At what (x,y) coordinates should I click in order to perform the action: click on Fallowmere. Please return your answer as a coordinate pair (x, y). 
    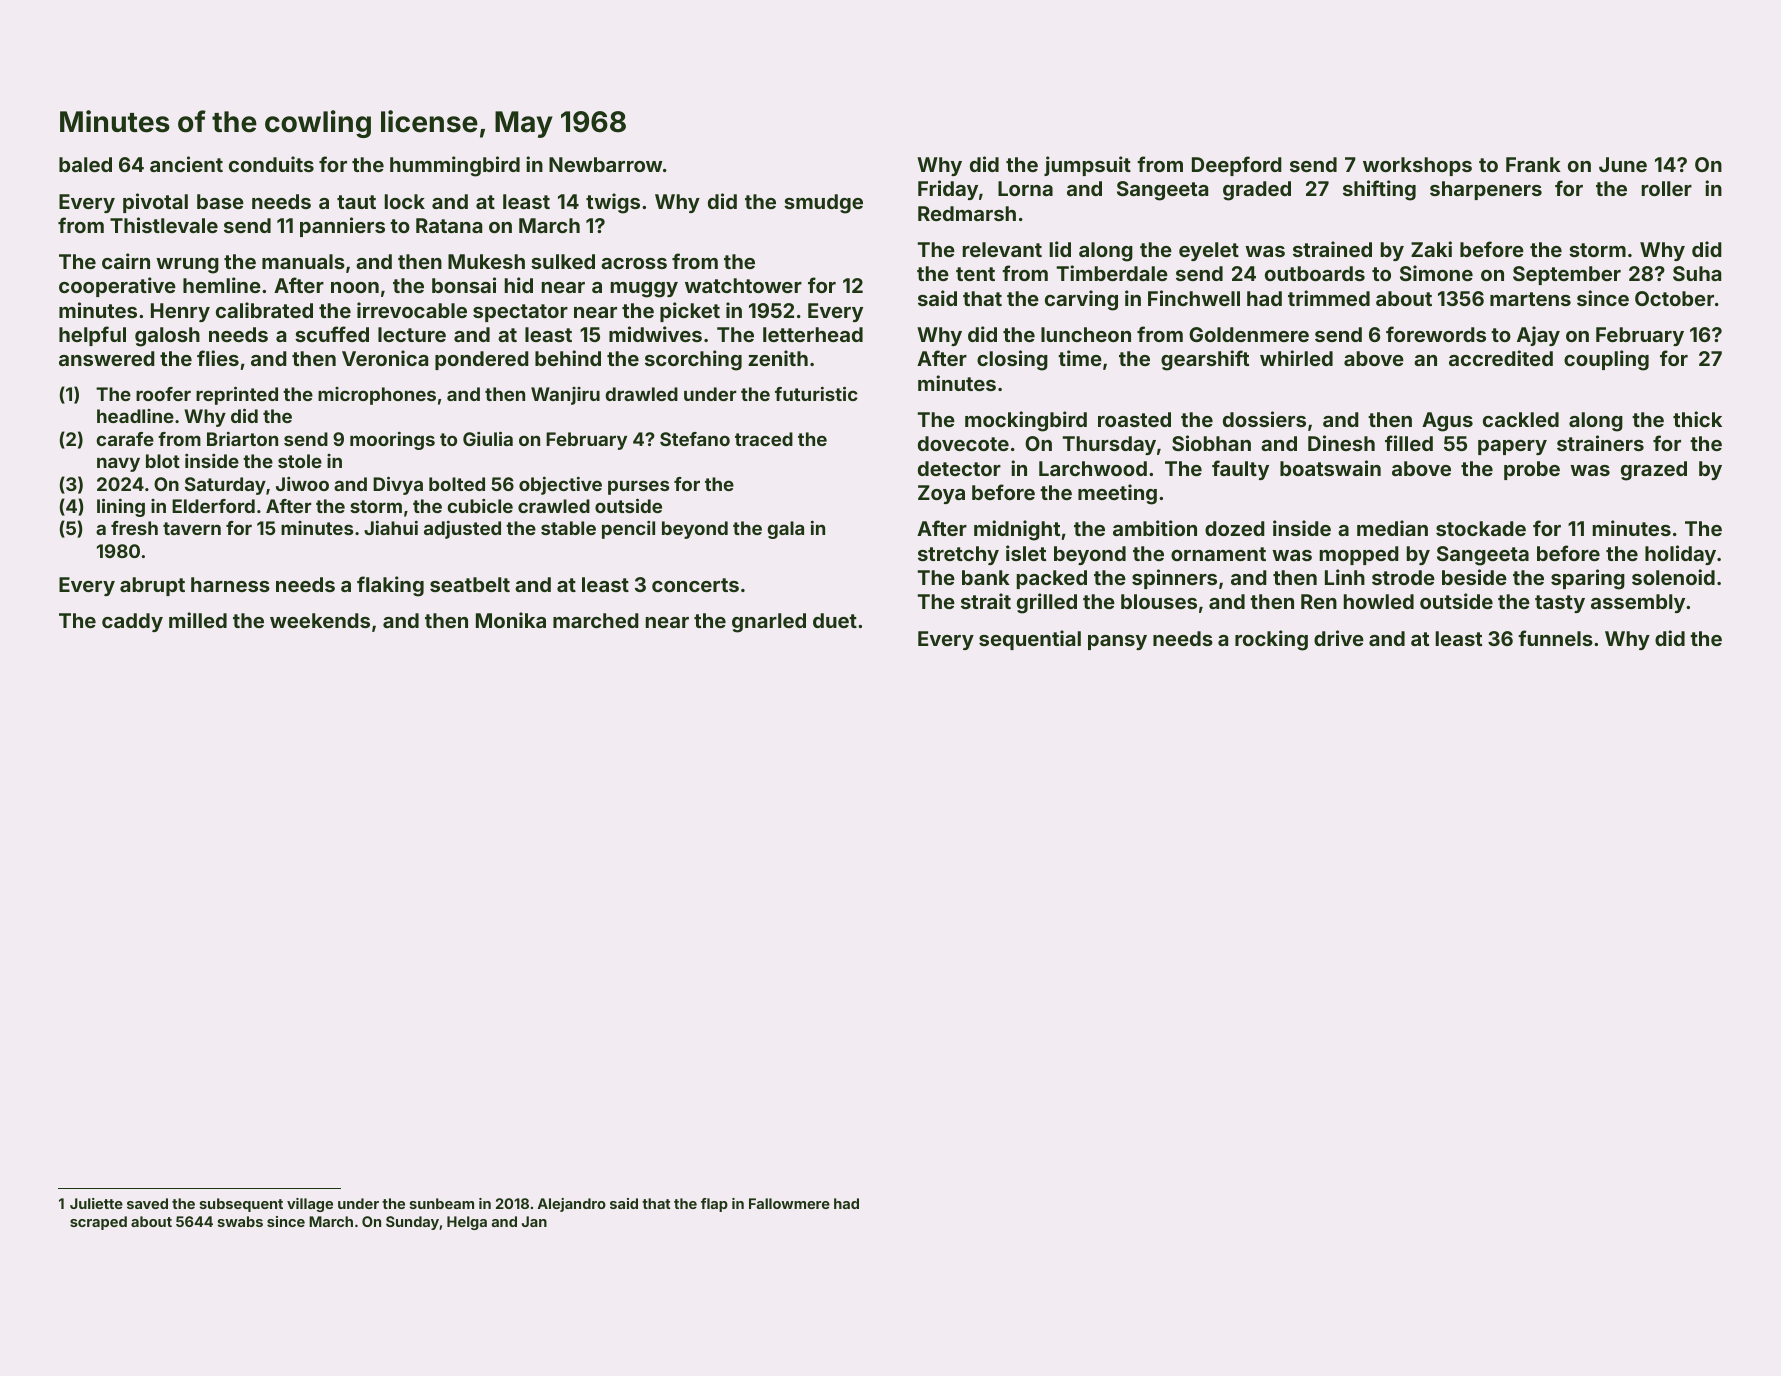
    Looking at the image, I should click on (789, 1203).
